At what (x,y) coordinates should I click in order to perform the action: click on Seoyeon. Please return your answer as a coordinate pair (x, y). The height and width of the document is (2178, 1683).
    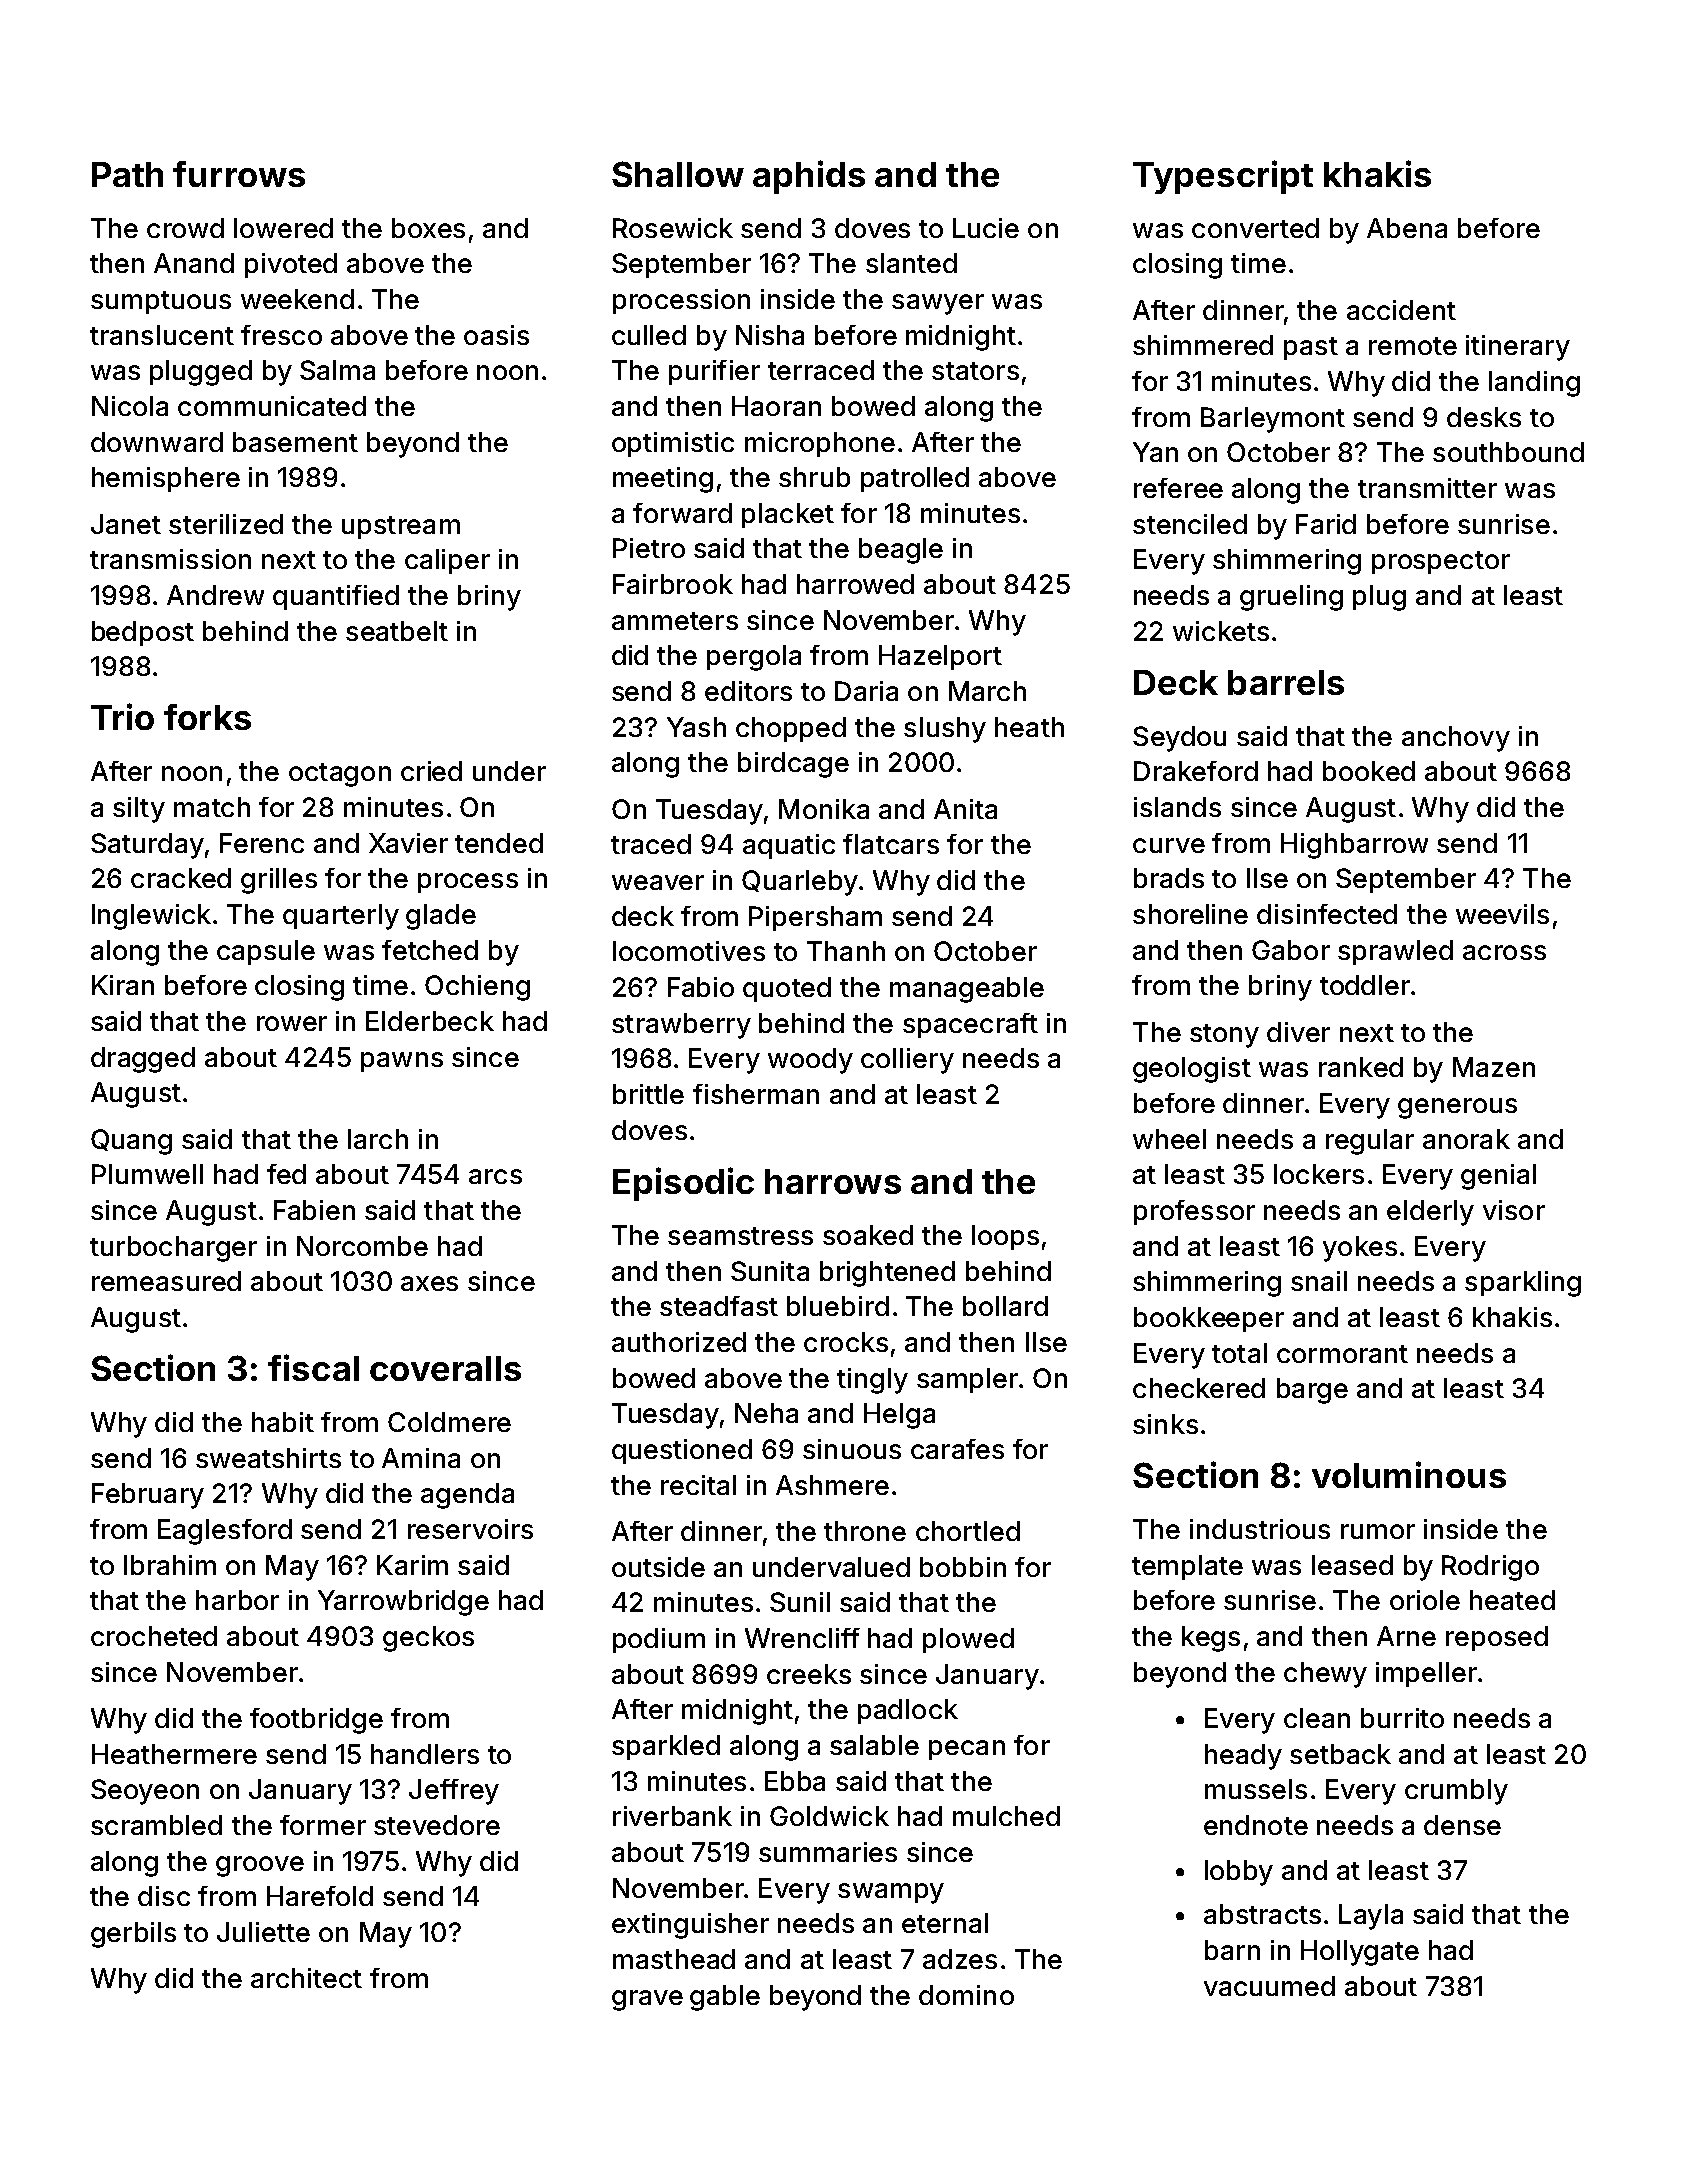
    Looking at the image, I should click on (145, 1792).
